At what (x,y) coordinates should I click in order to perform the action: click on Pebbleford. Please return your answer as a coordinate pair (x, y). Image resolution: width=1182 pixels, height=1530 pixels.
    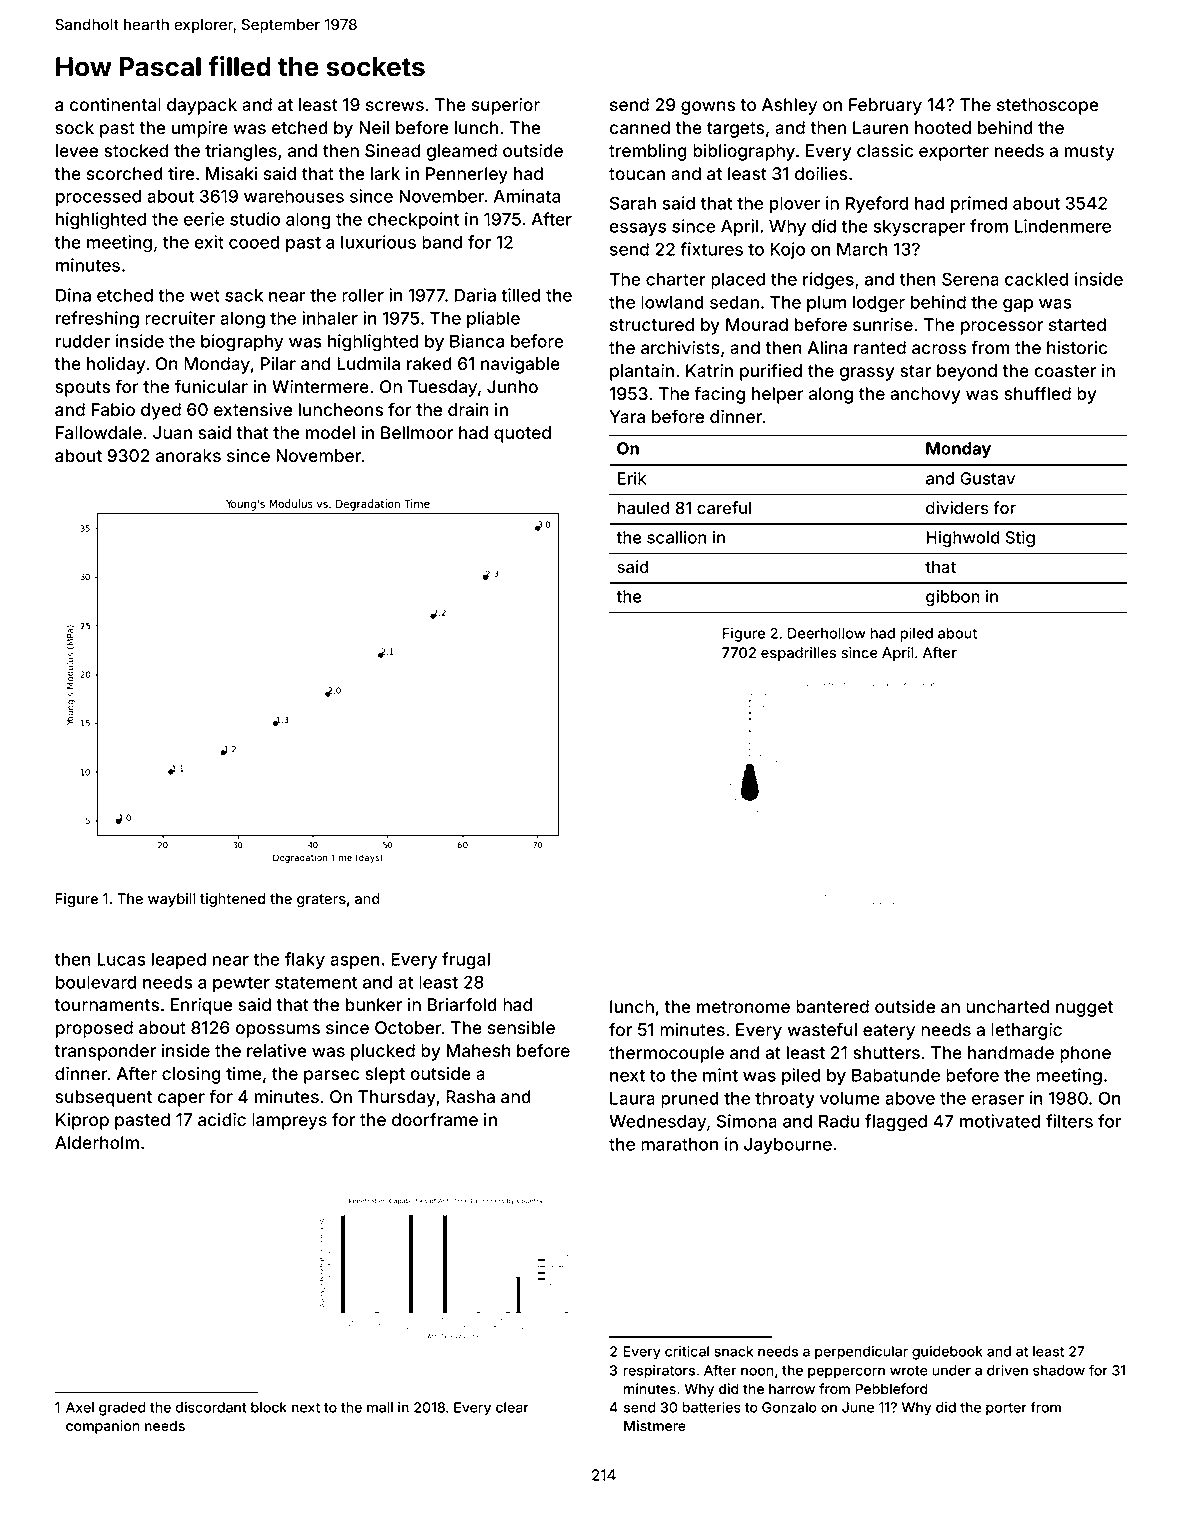
    Looking at the image, I should click on (891, 1388).
